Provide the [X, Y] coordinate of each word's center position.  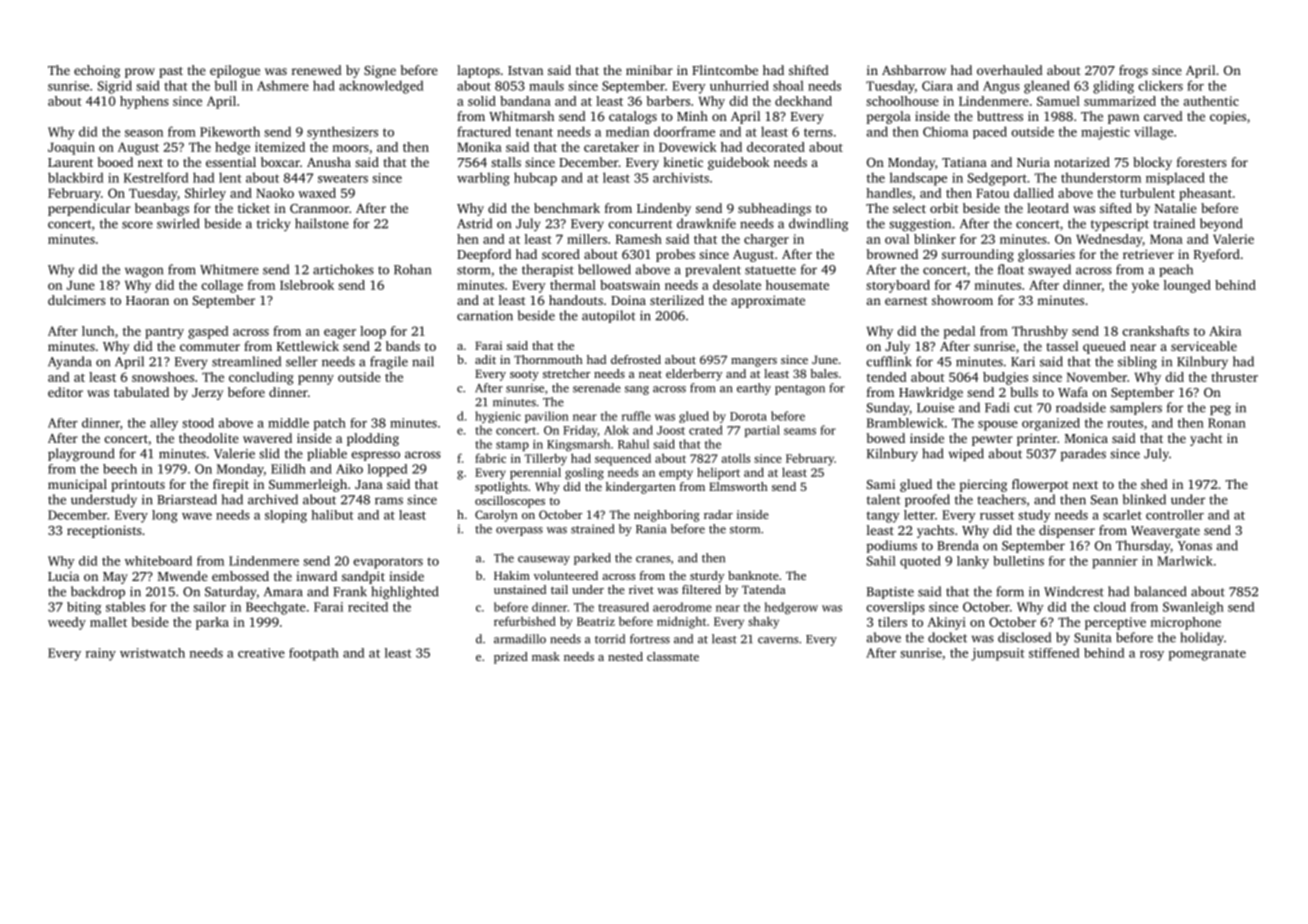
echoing [97, 71]
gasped [208, 332]
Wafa [1073, 392]
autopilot [608, 316]
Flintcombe [725, 70]
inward [316, 576]
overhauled [1010, 70]
